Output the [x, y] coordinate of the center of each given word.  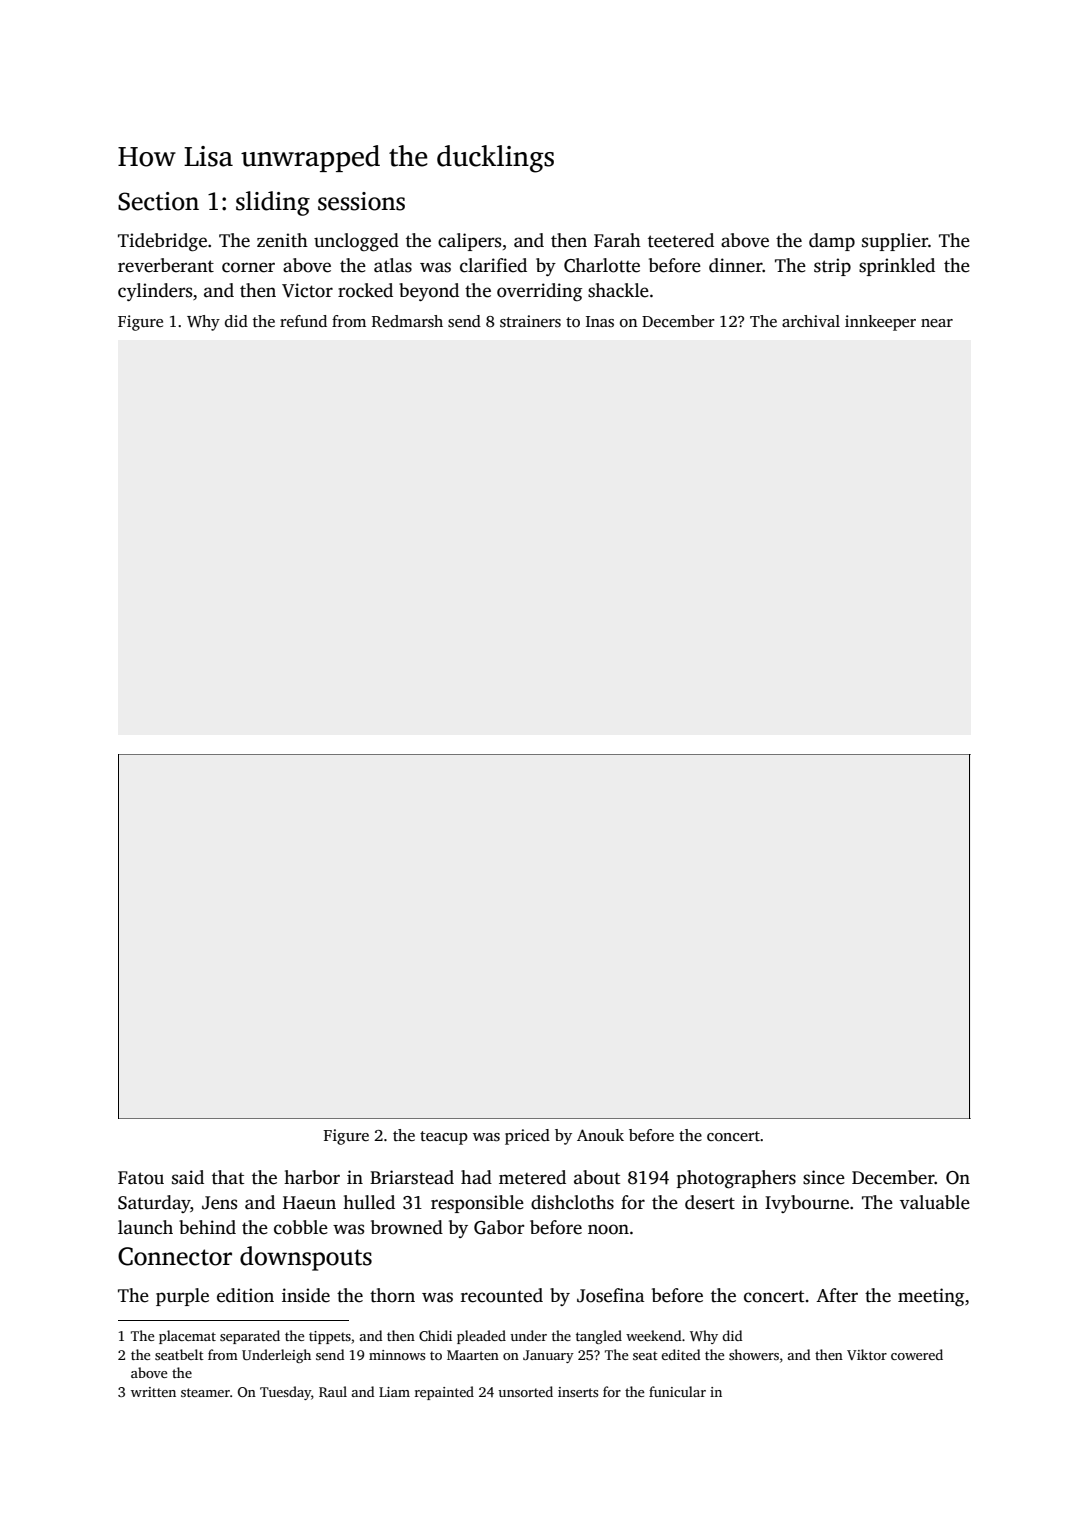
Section [158, 201]
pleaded [481, 1337]
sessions [361, 201]
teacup [444, 1138]
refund [303, 321]
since [824, 1177]
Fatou [141, 1178]
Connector [175, 1256]
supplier [895, 242]
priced [527, 1137]
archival [811, 321]
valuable [935, 1202]
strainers [530, 321]
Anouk [600, 1135]
